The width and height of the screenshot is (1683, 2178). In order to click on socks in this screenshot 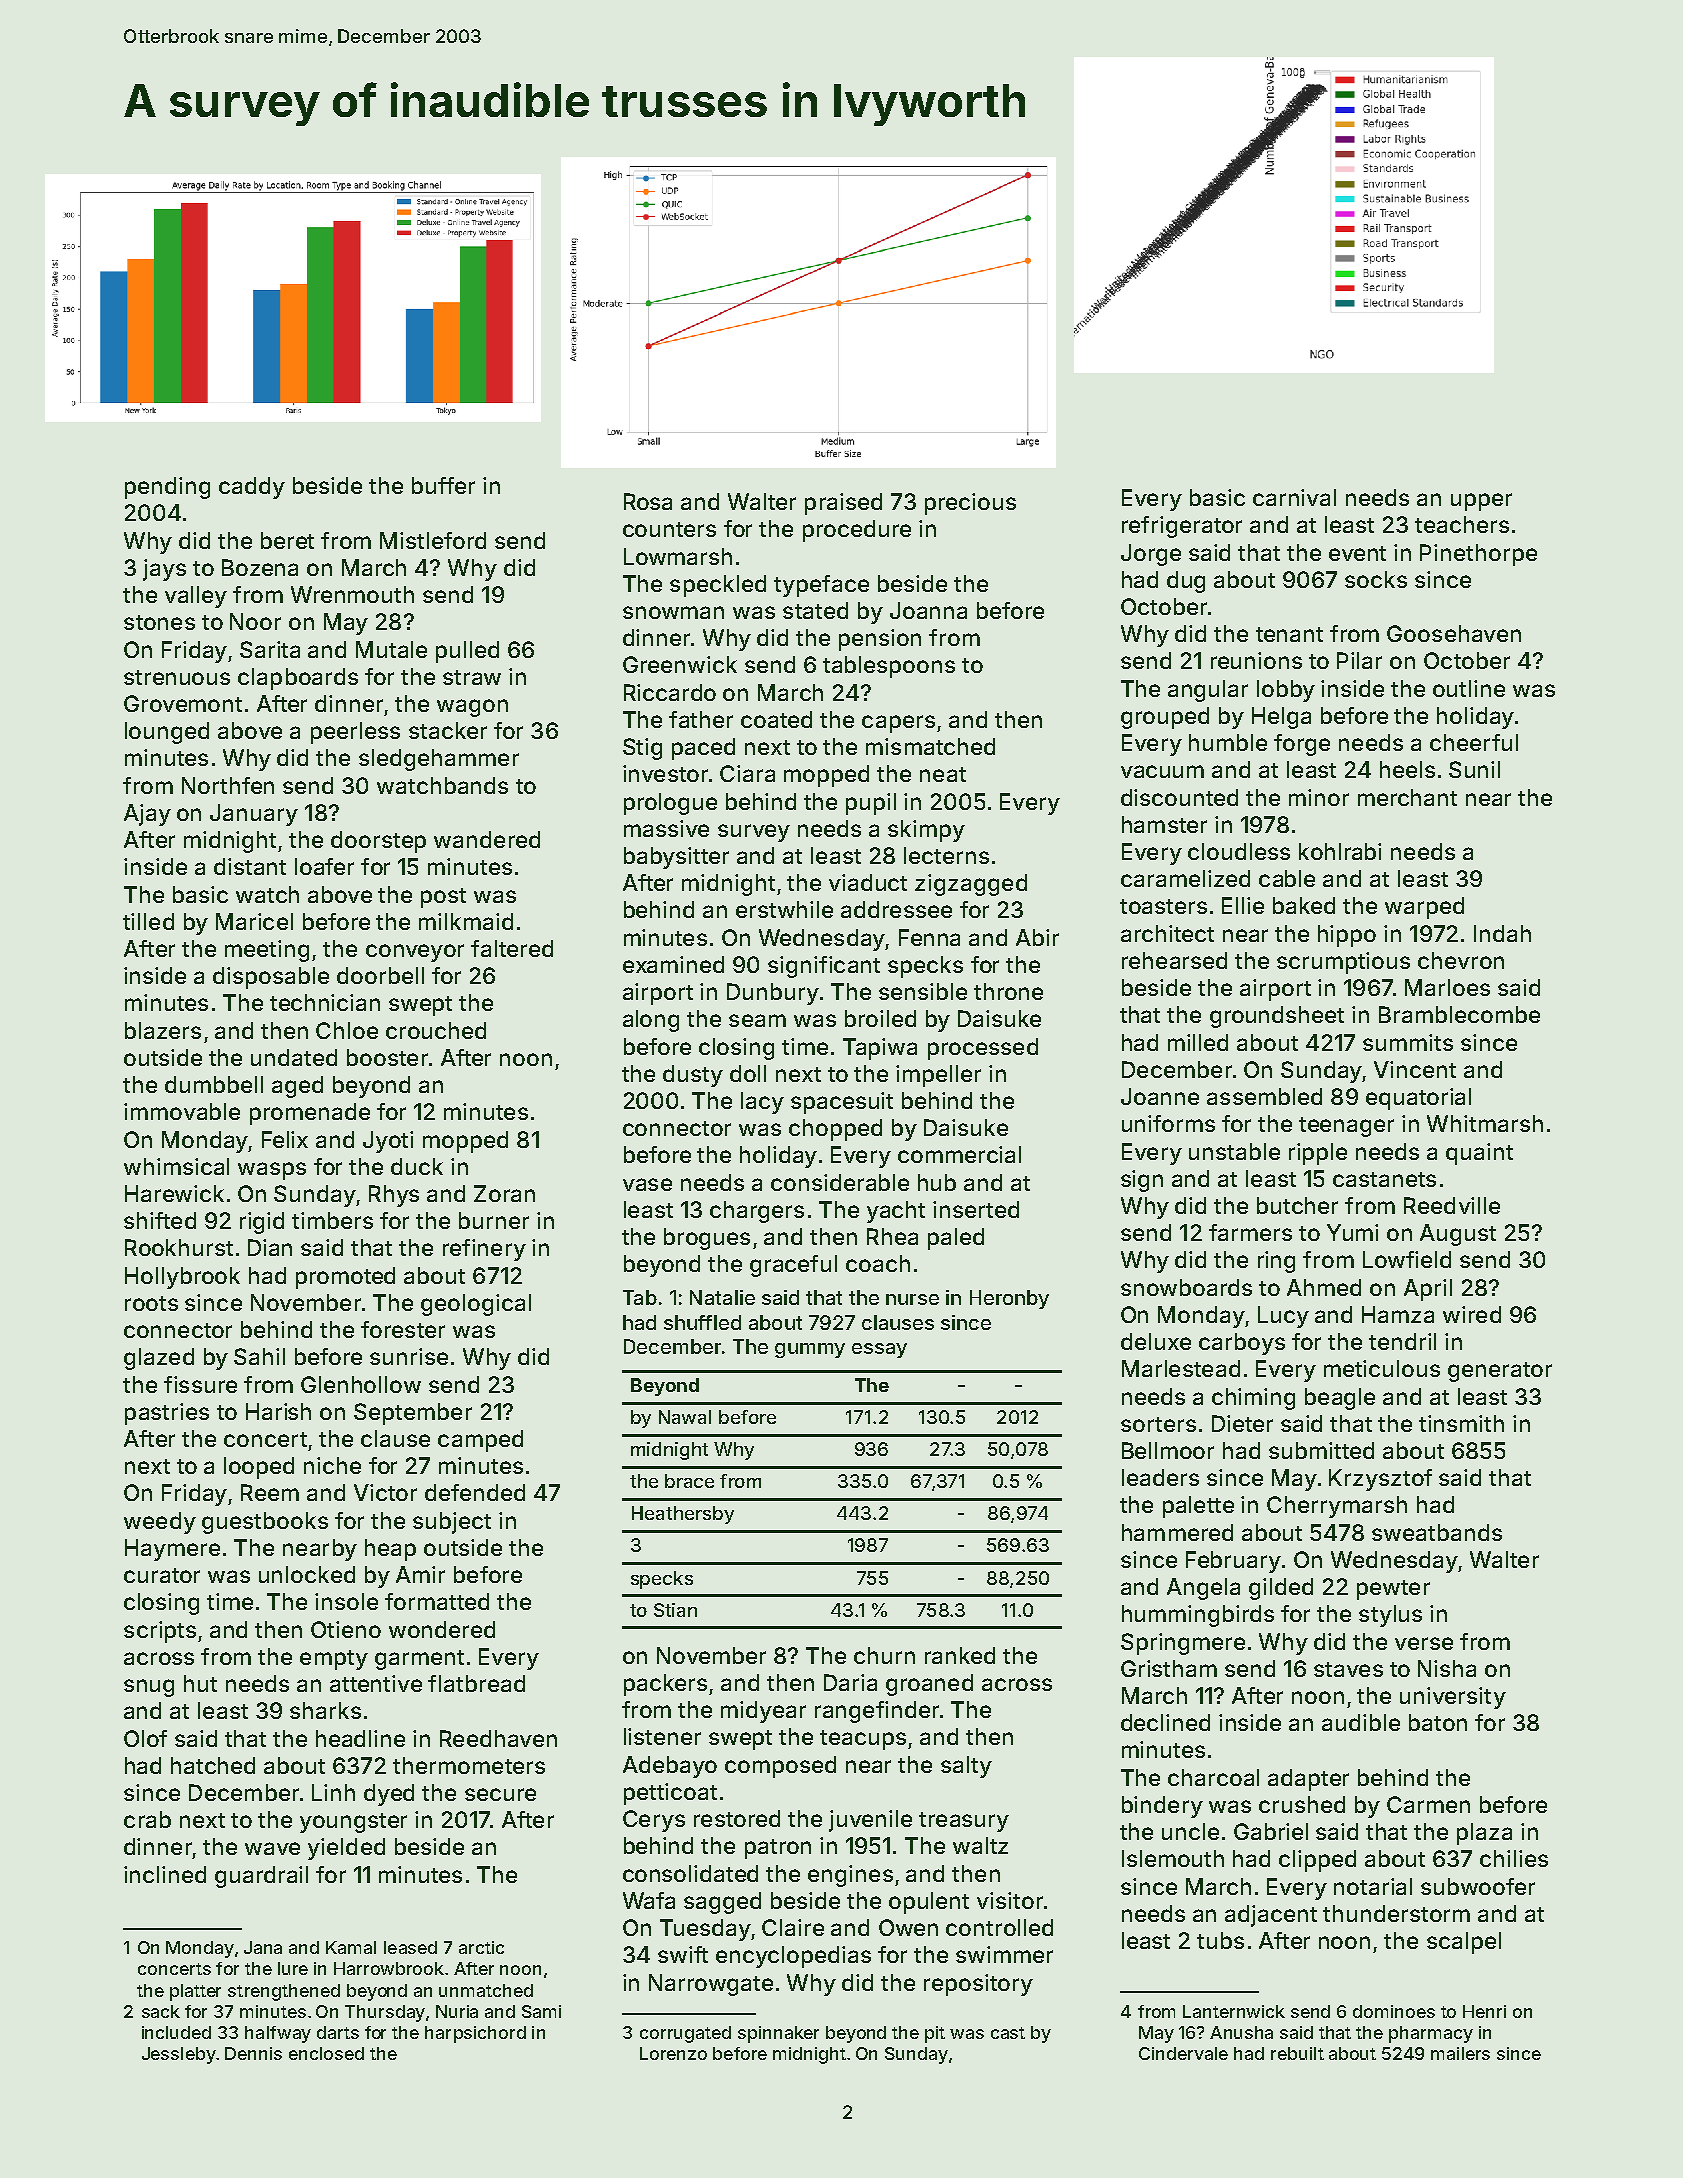, I will do `click(1376, 579)`.
